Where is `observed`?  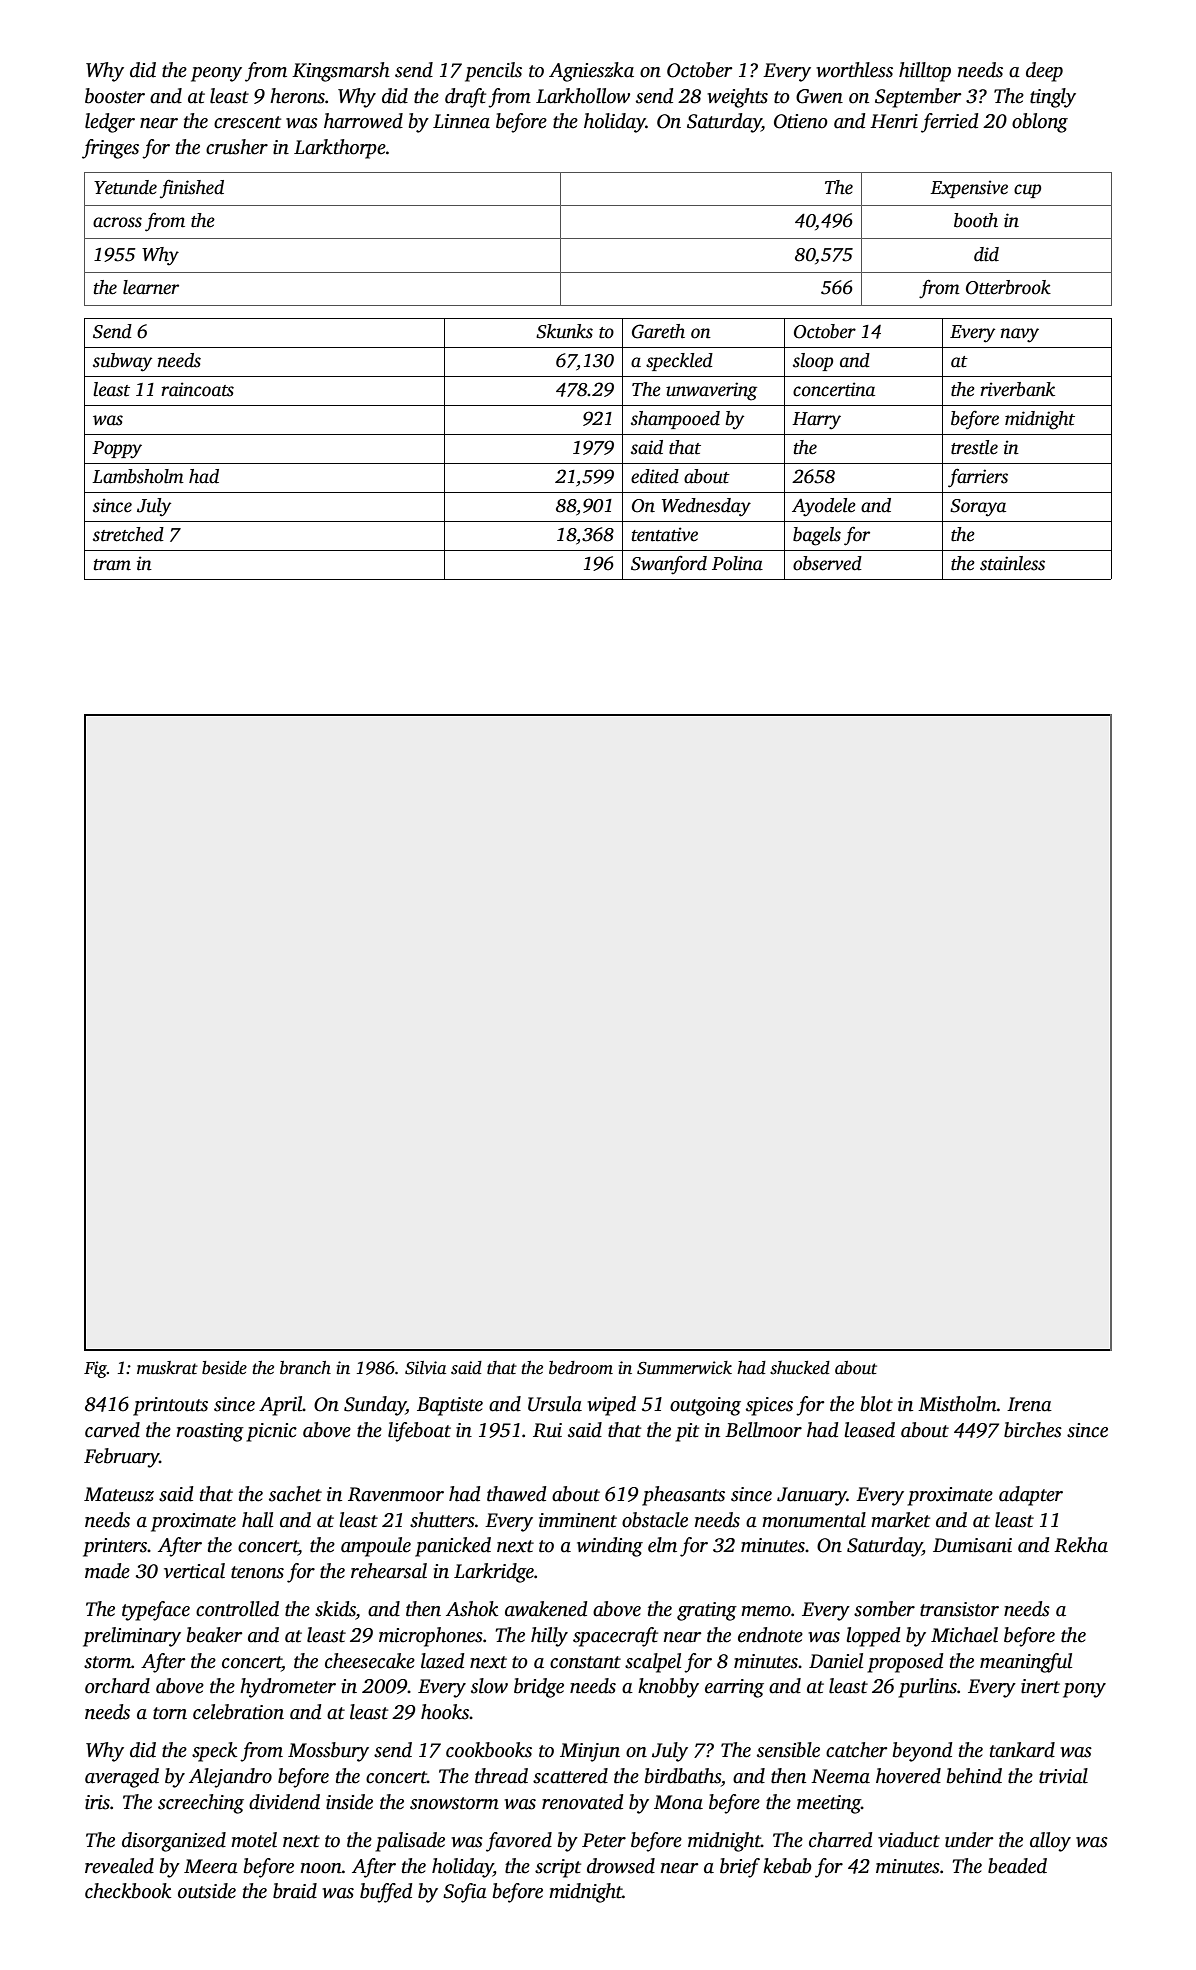 observed is located at coordinates (827, 563).
